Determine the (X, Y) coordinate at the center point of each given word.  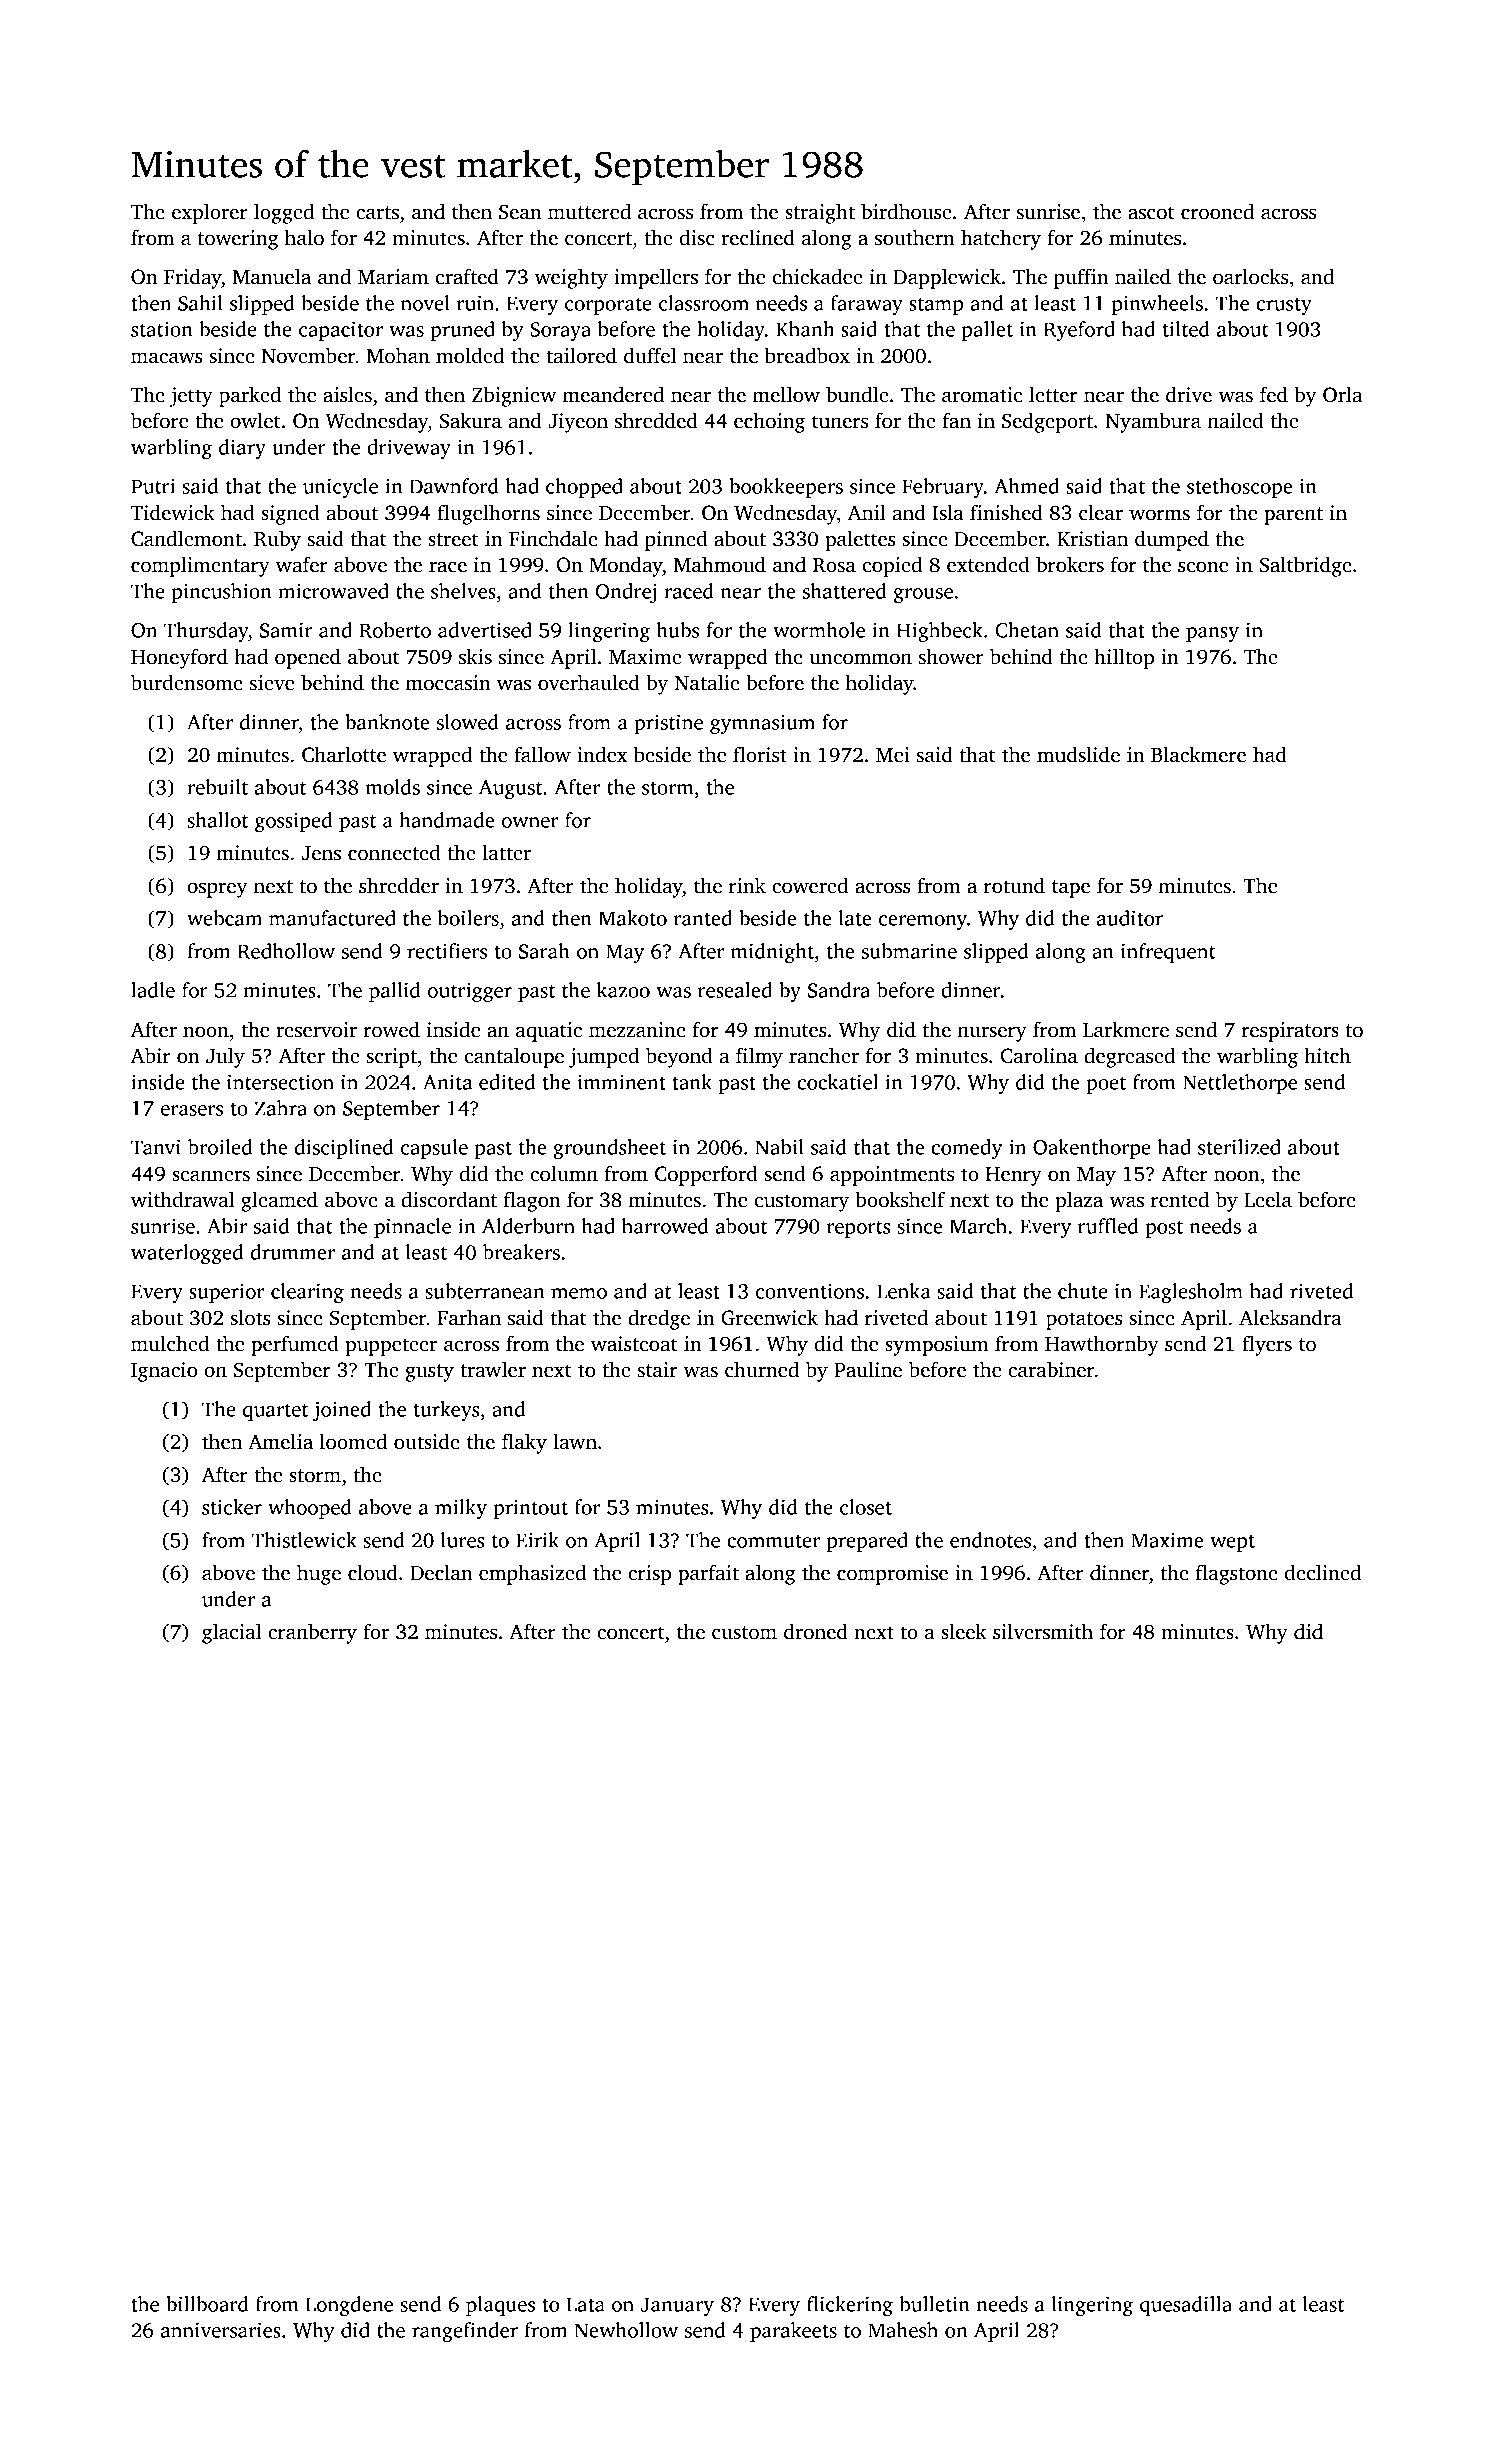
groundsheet (609, 1149)
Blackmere (1198, 754)
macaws (166, 358)
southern (915, 237)
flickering (850, 2306)
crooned (1217, 211)
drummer (292, 1252)
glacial (232, 1633)
